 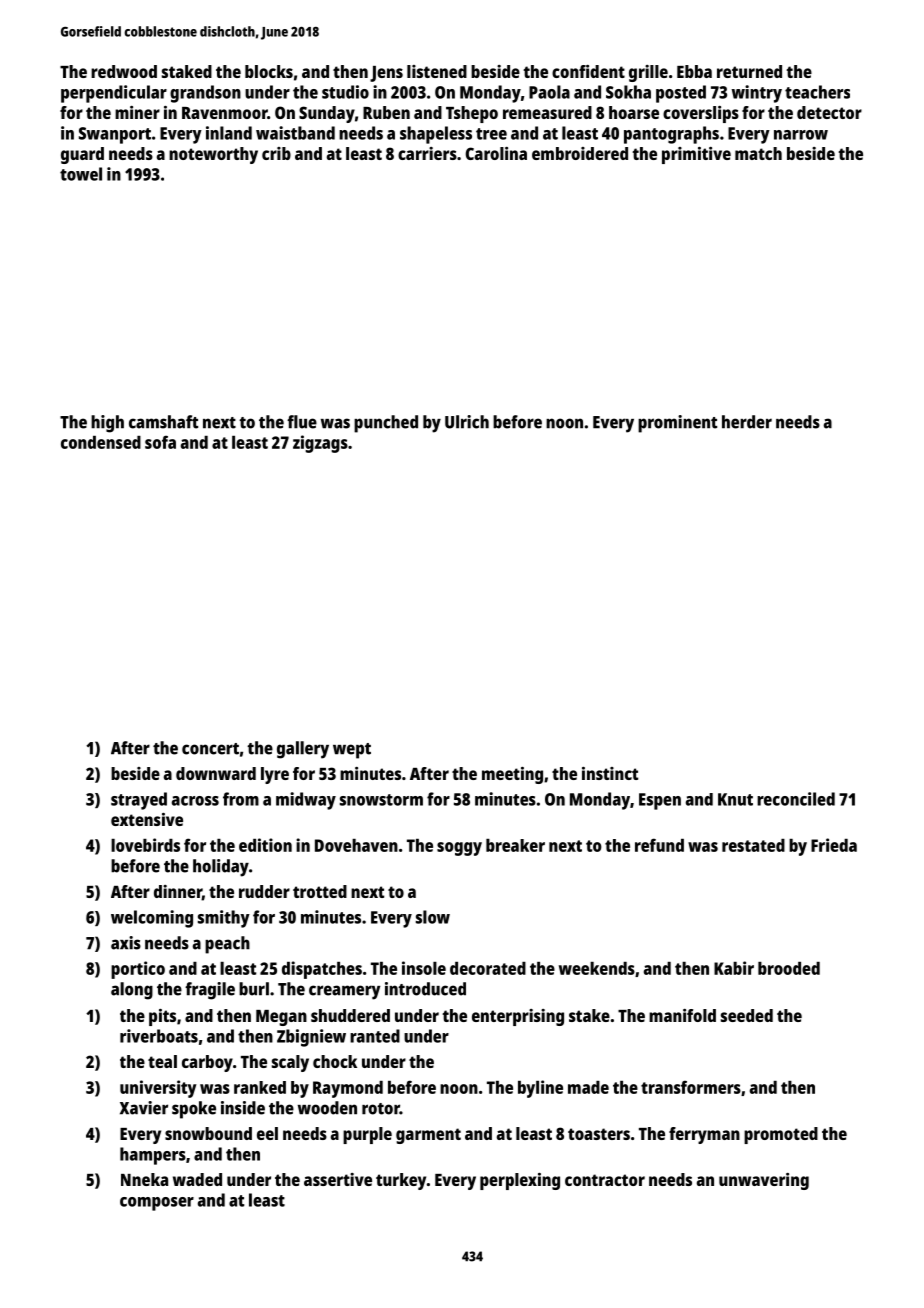 I want to click on carriers, so click(x=427, y=153).
